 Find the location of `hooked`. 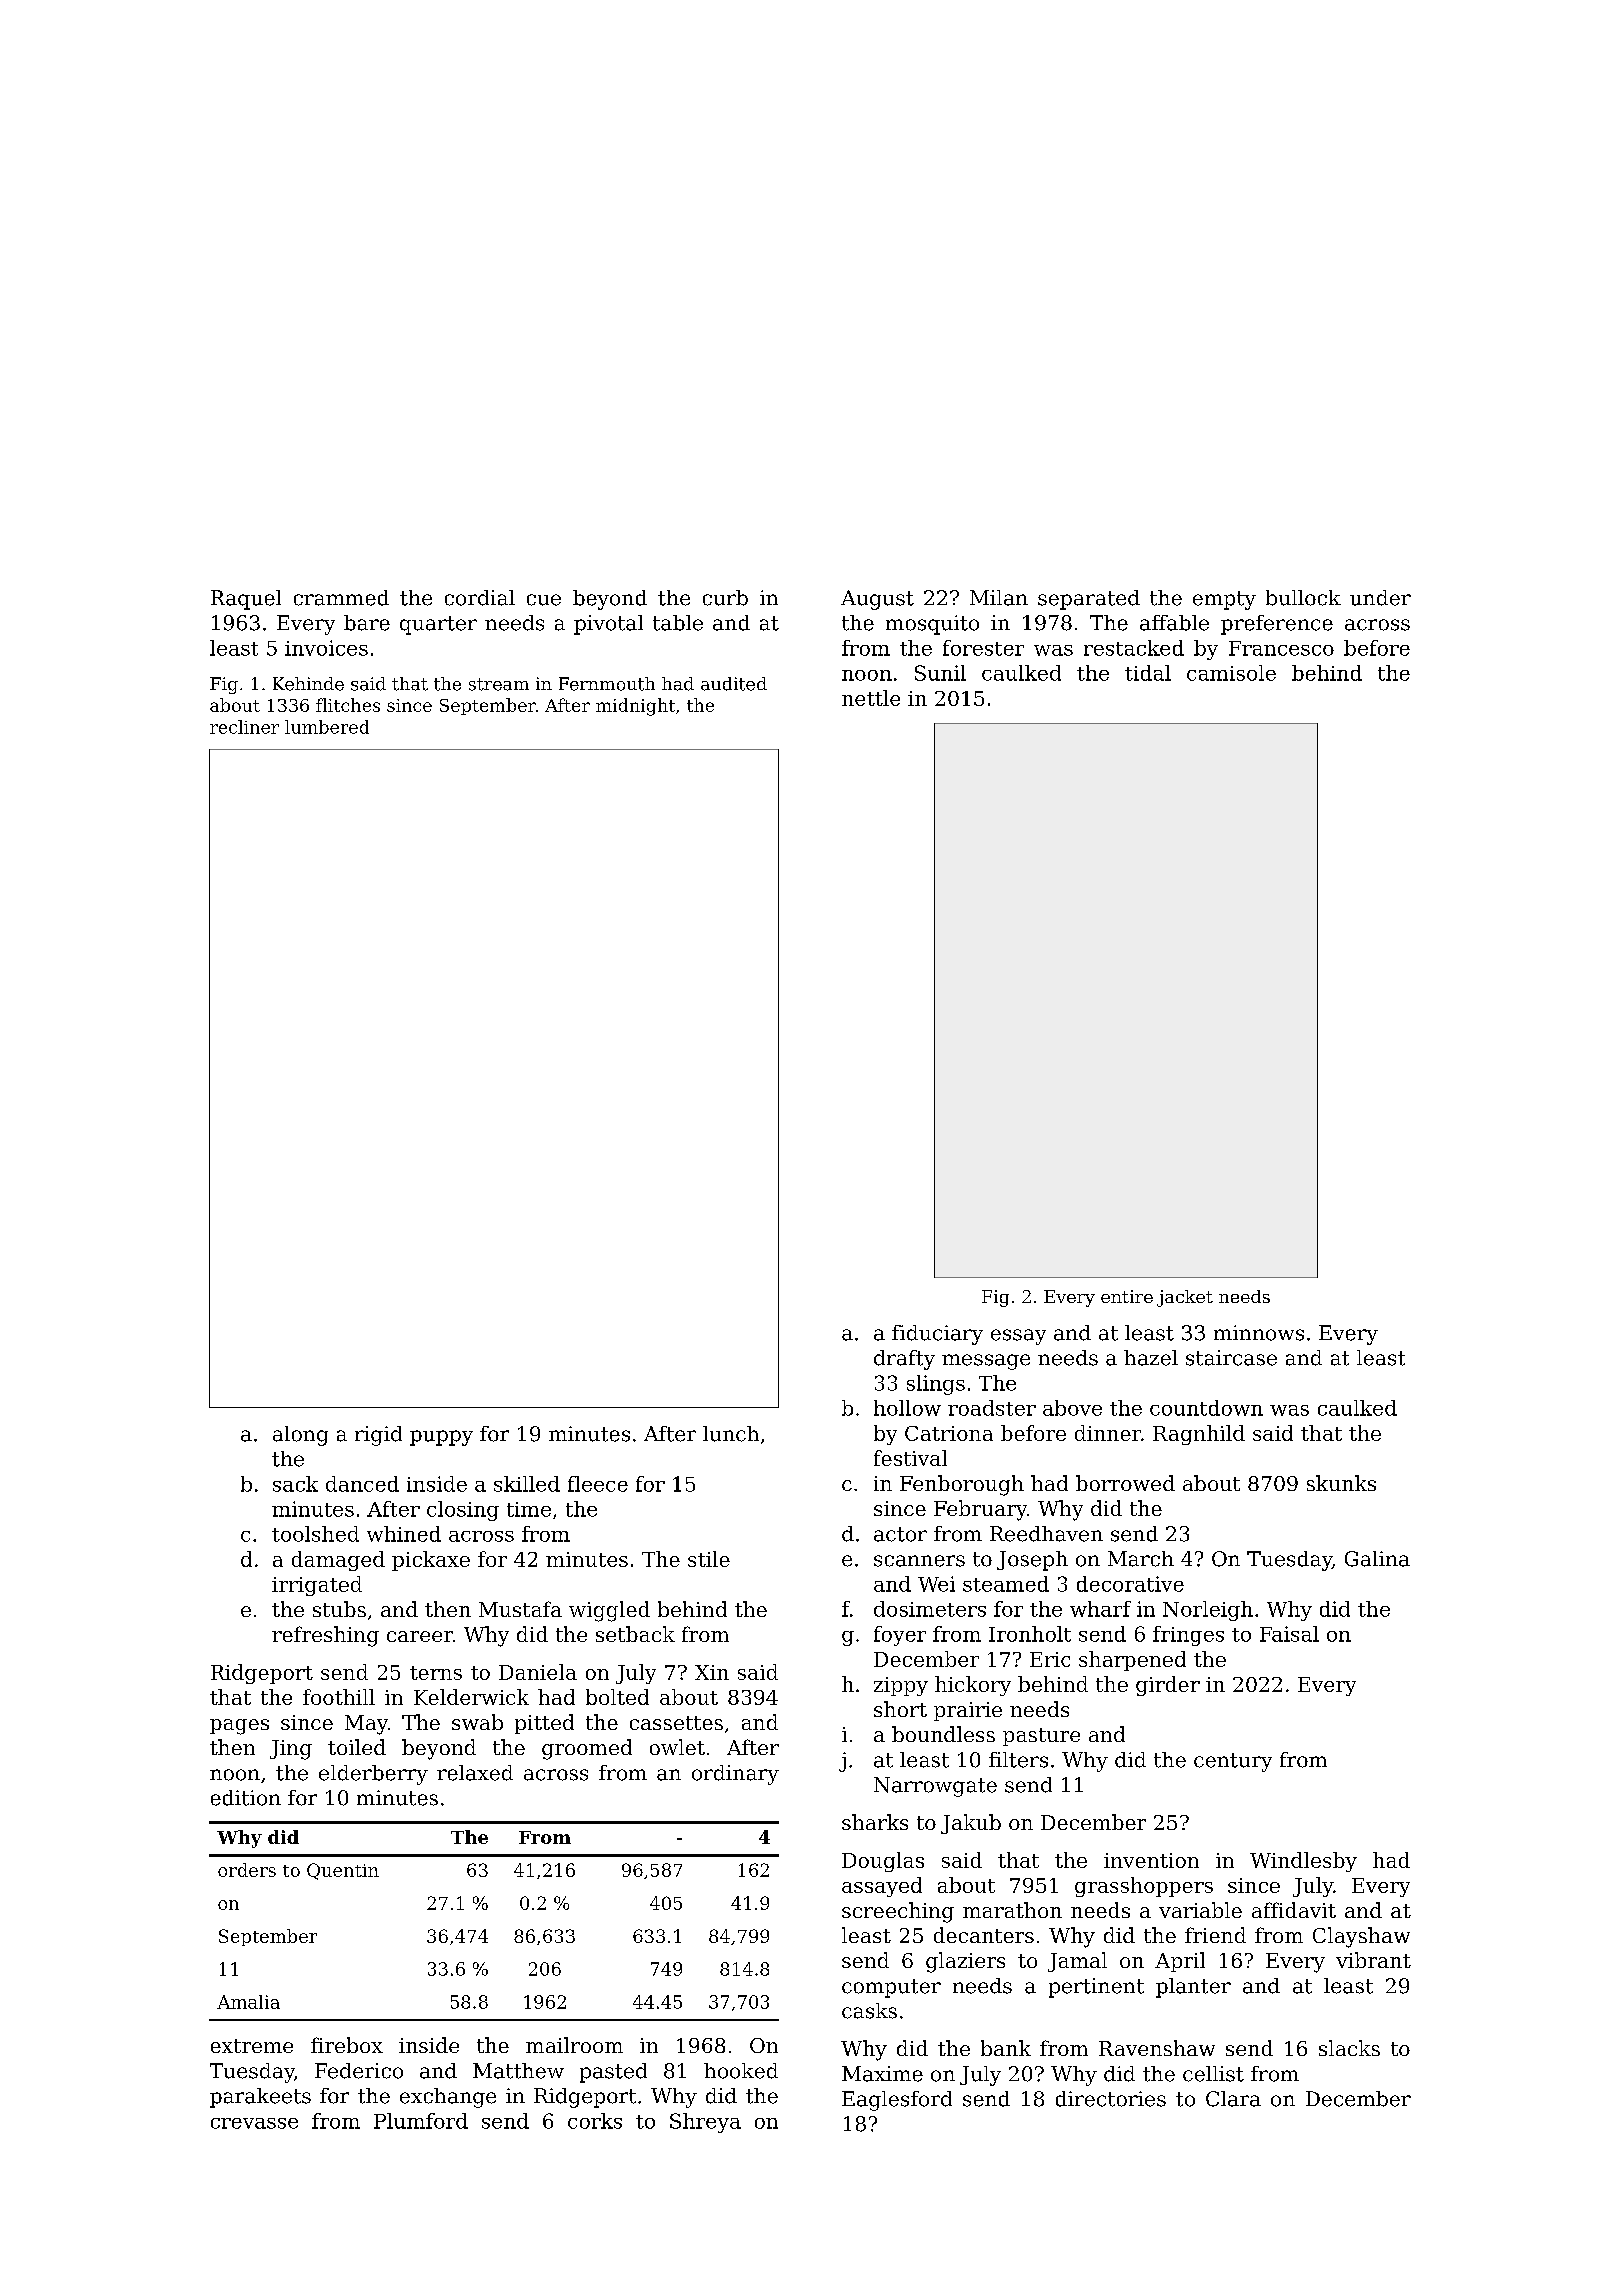

hooked is located at coordinates (741, 2071).
